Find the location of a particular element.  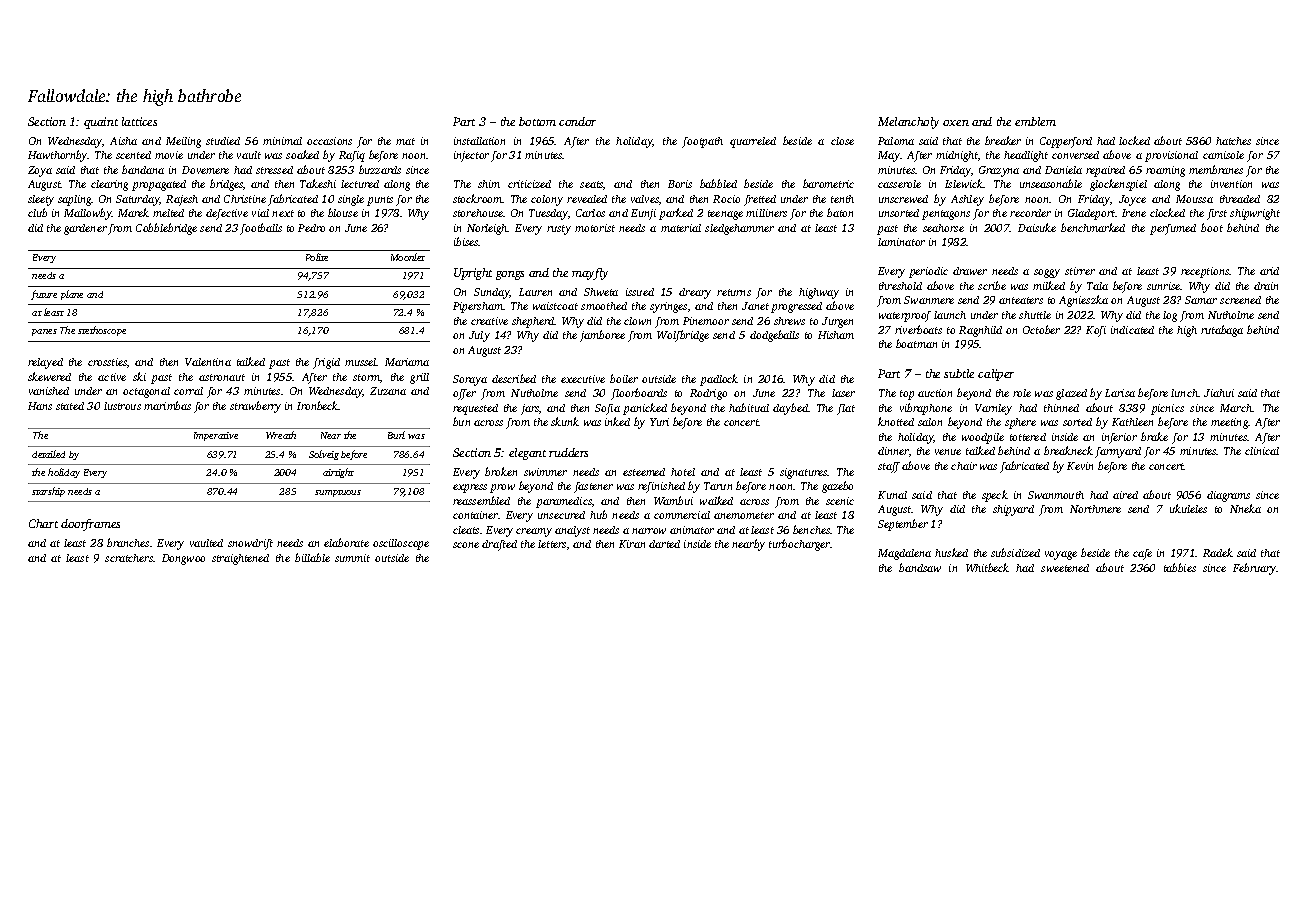

executive is located at coordinates (583, 379).
